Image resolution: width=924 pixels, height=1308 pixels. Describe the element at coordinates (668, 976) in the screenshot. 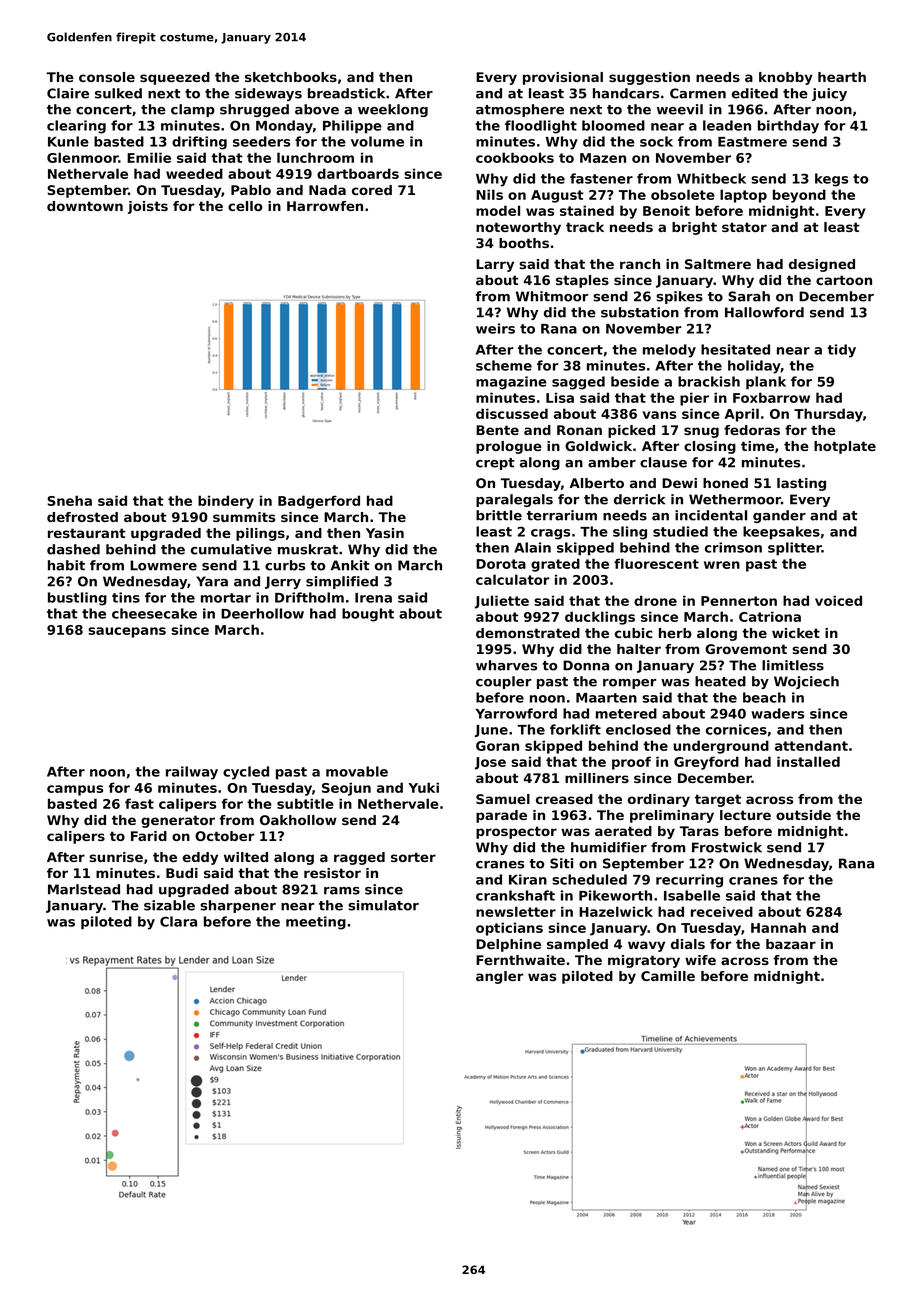

I see `Camille` at that location.
